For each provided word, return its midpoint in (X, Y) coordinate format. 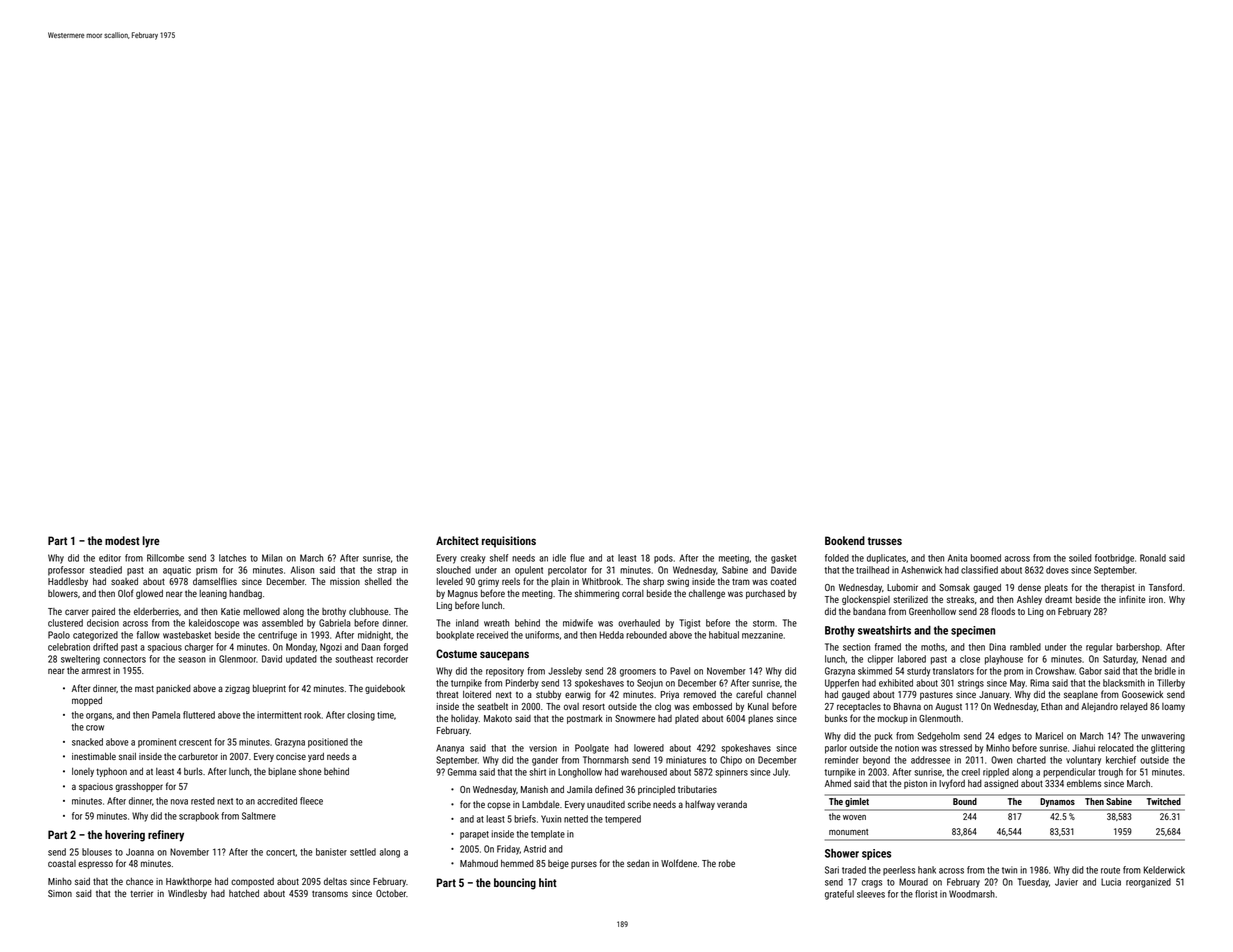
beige (558, 864)
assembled (282, 623)
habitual (724, 635)
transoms (330, 893)
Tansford (1165, 587)
